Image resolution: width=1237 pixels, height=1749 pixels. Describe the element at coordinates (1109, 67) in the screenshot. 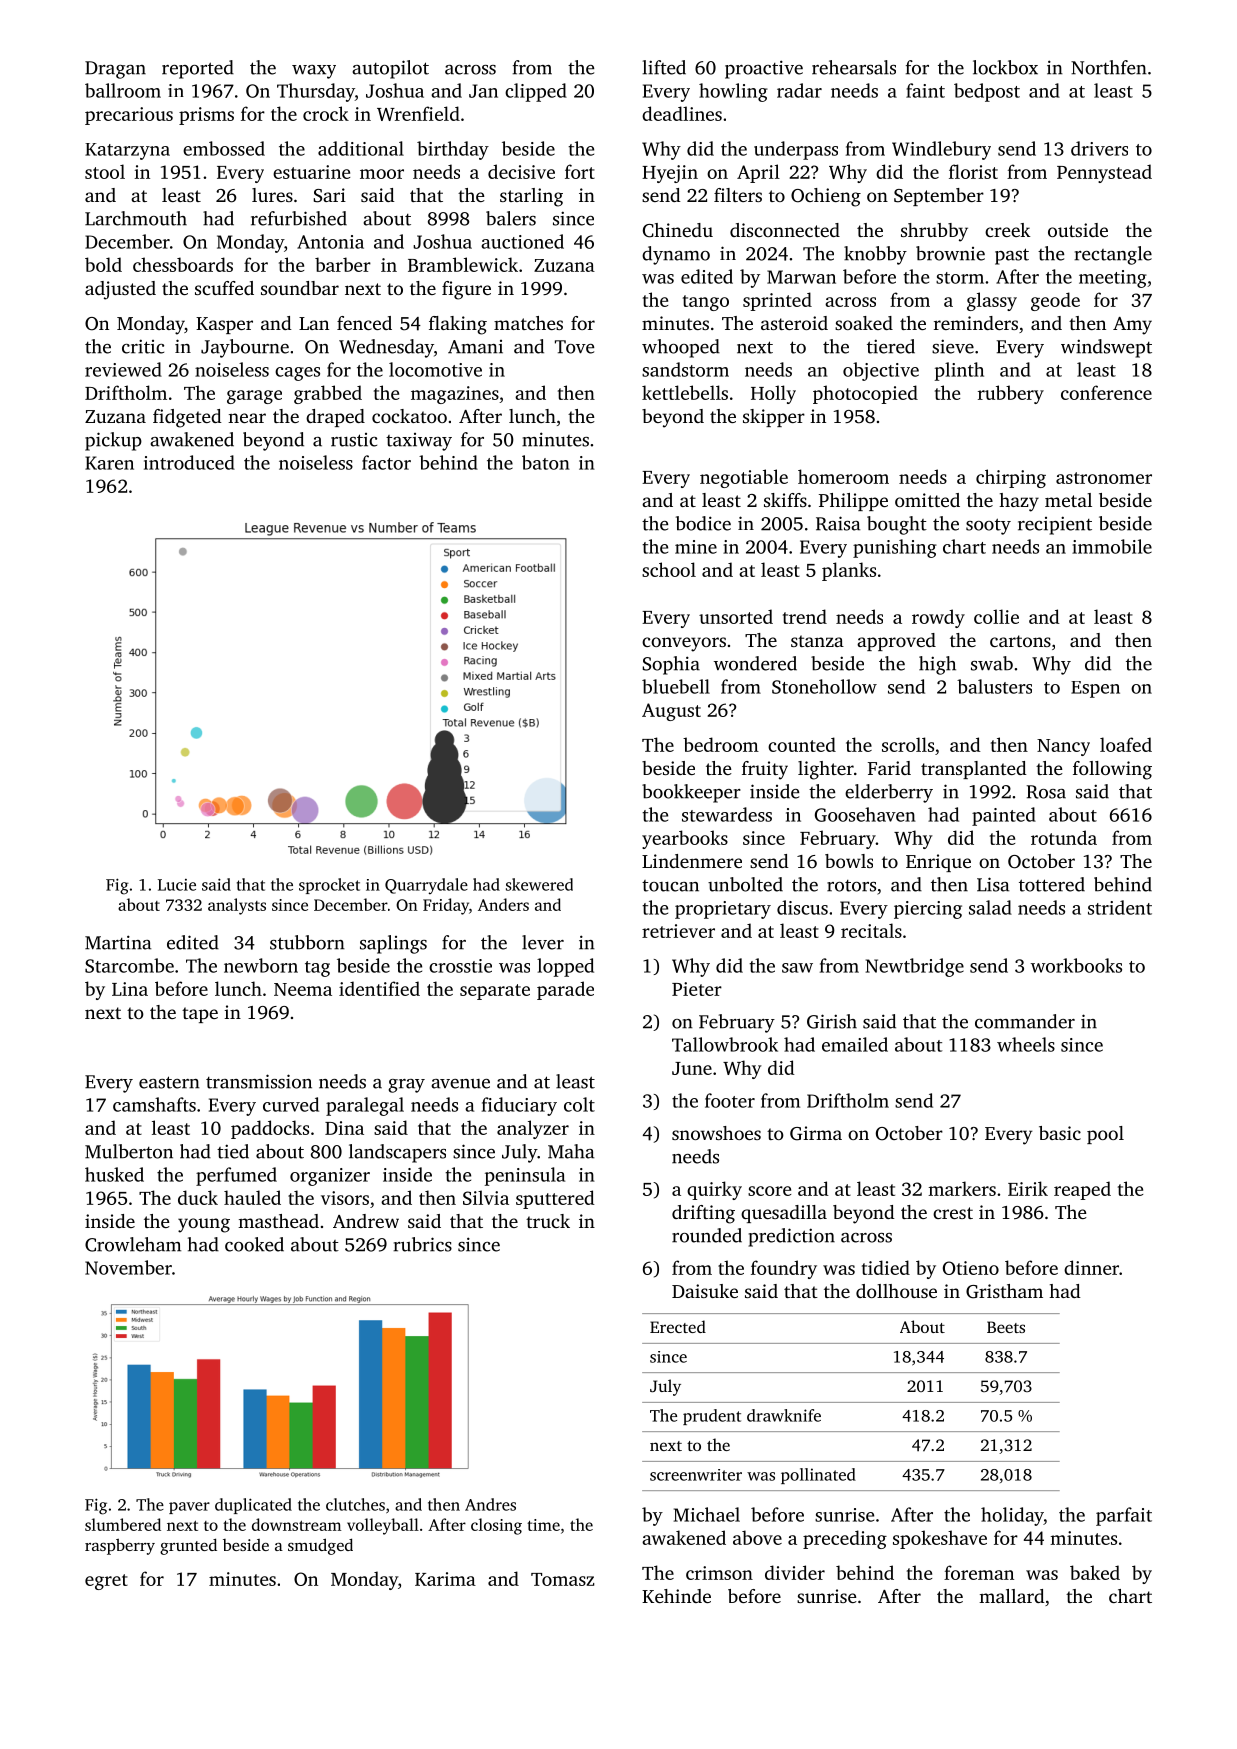

I see `Northfen` at that location.
